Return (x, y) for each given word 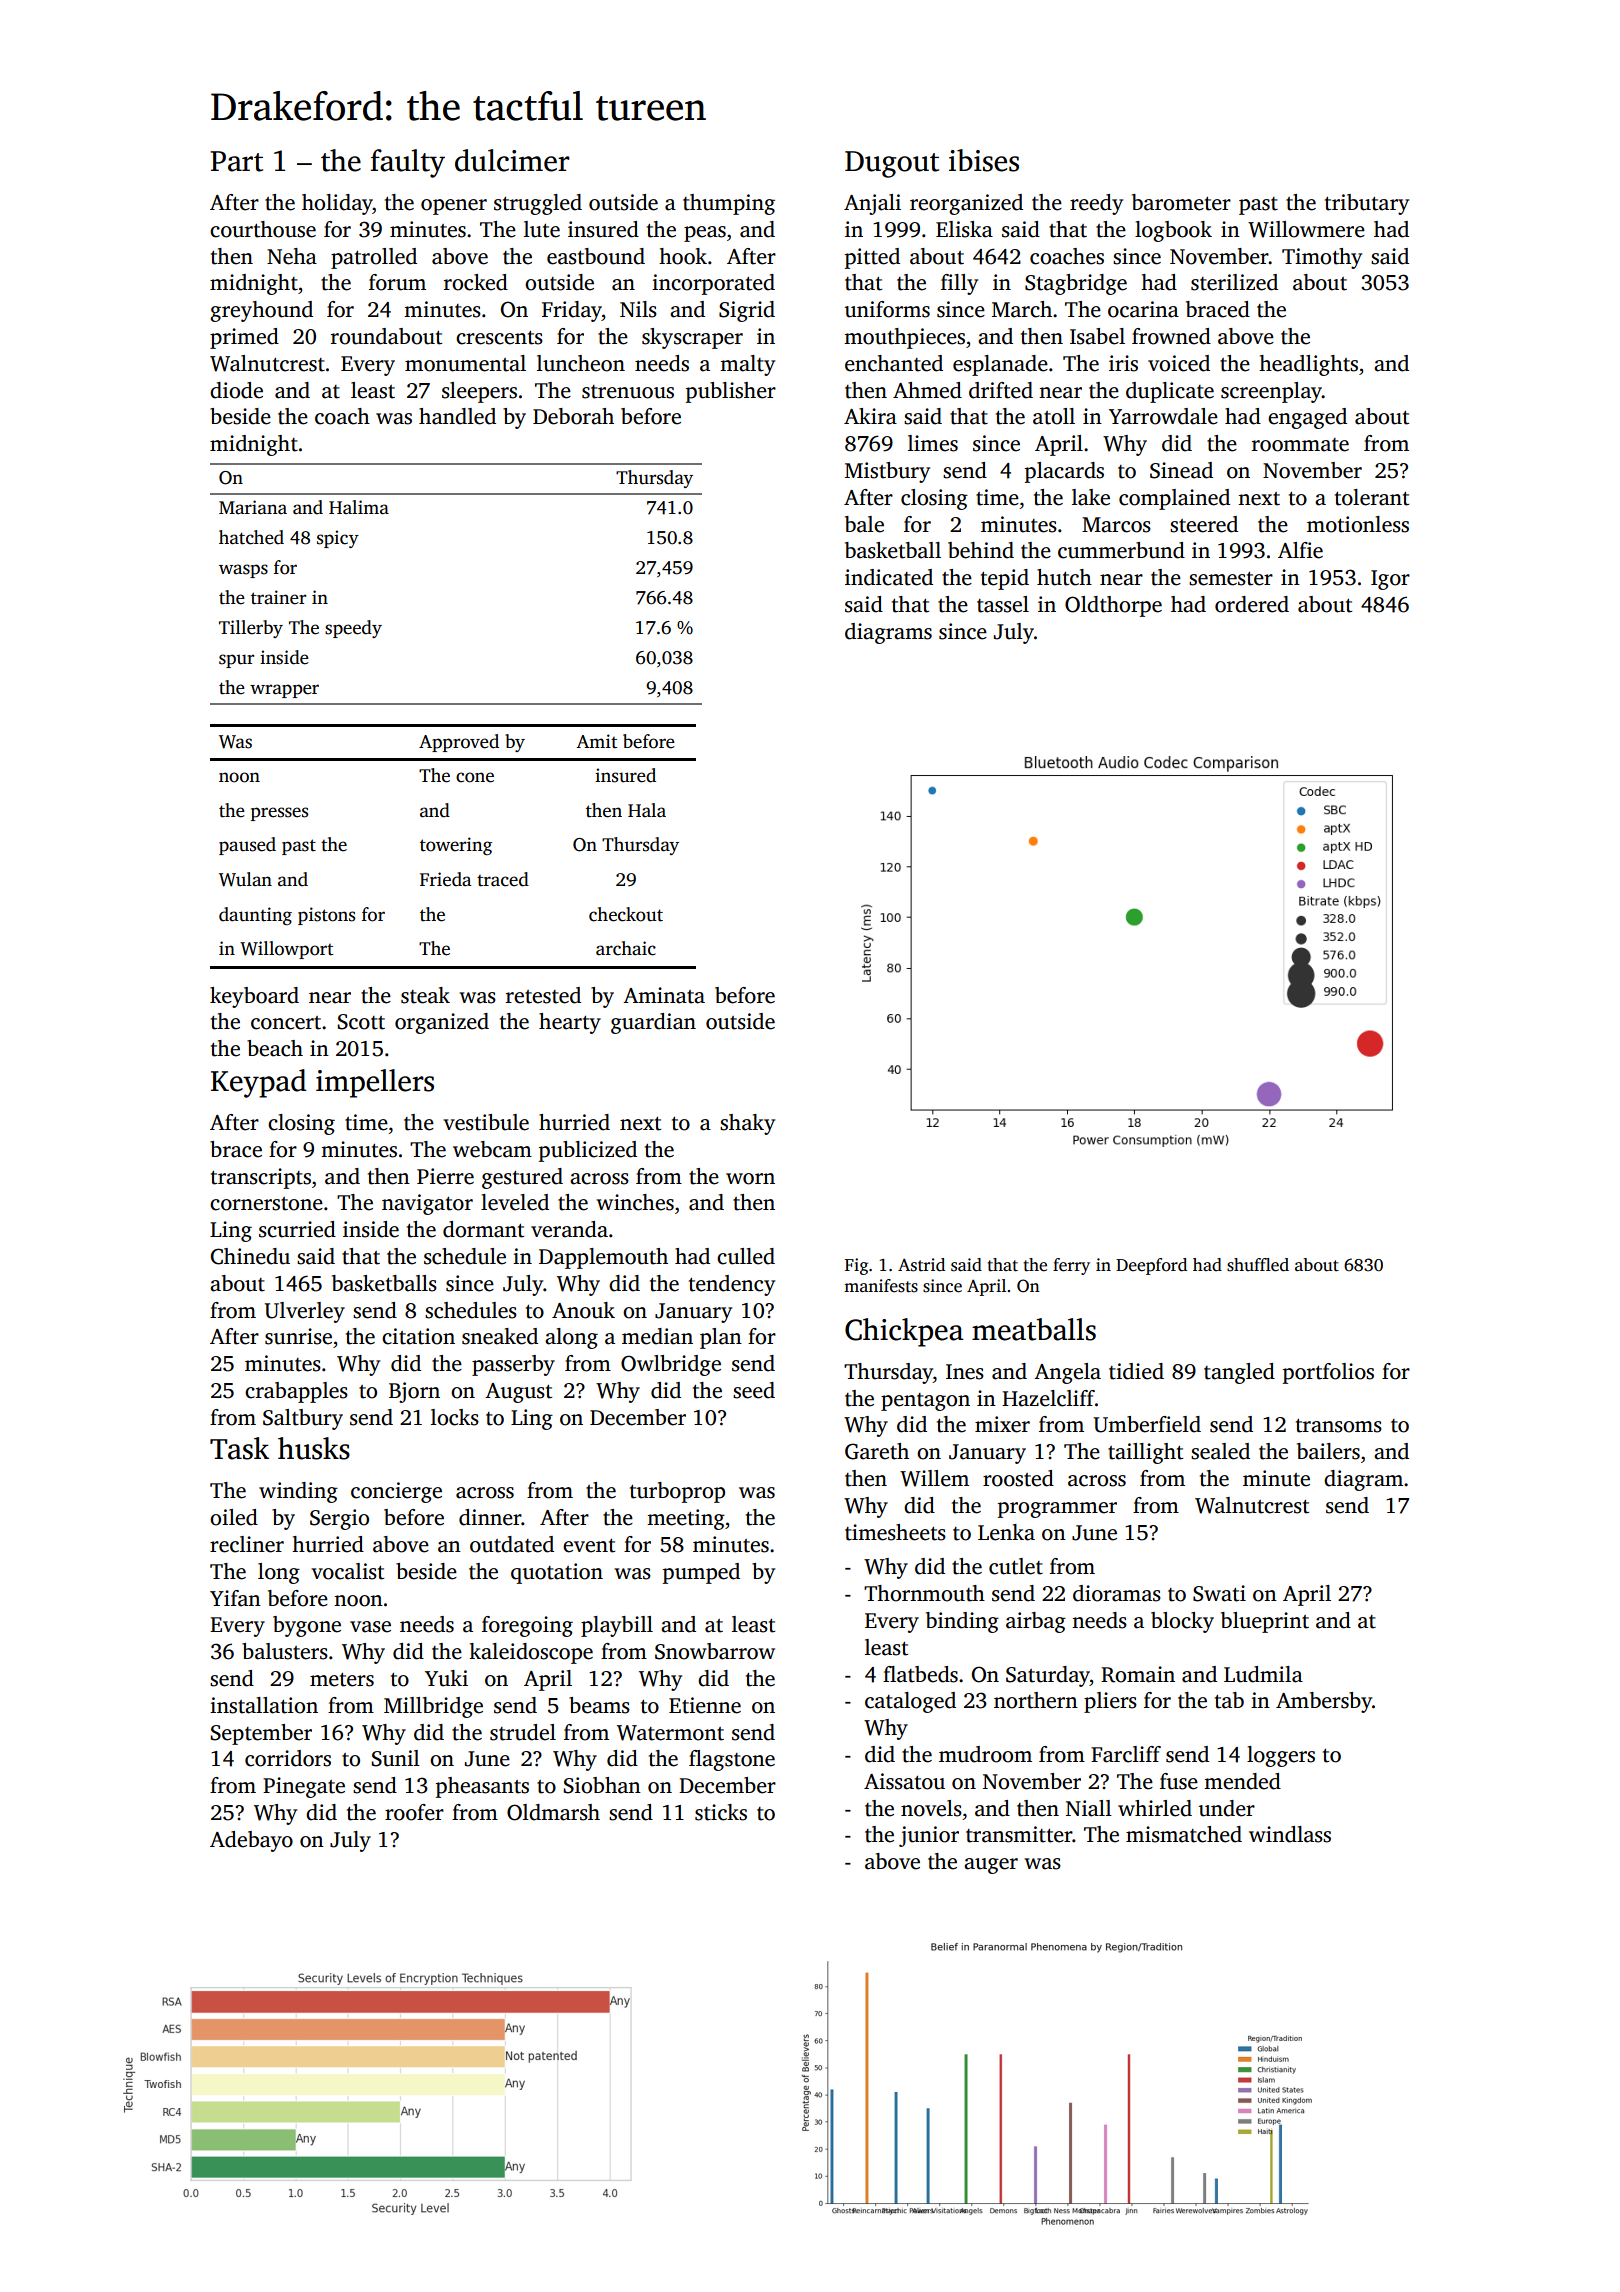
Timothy (1322, 258)
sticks (721, 1812)
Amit (596, 741)
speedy (353, 629)
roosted (1018, 1478)
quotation (557, 1573)
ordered (1252, 604)
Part (237, 161)
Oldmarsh (553, 1812)
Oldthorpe (1113, 606)
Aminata (664, 995)
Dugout (892, 164)
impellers (375, 1083)
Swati (1219, 1593)
